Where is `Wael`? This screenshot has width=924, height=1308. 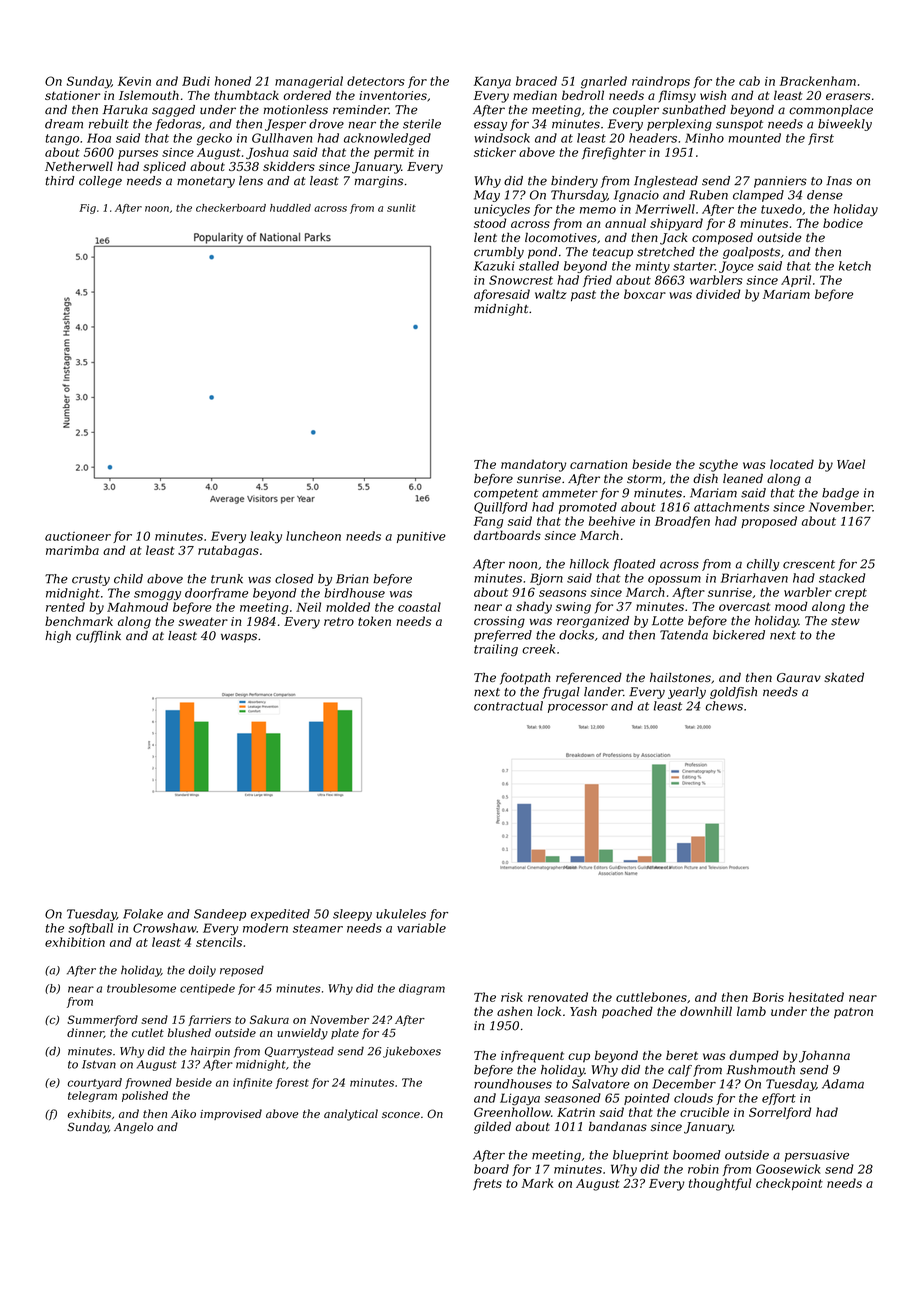 Wael is located at coordinates (851, 464).
